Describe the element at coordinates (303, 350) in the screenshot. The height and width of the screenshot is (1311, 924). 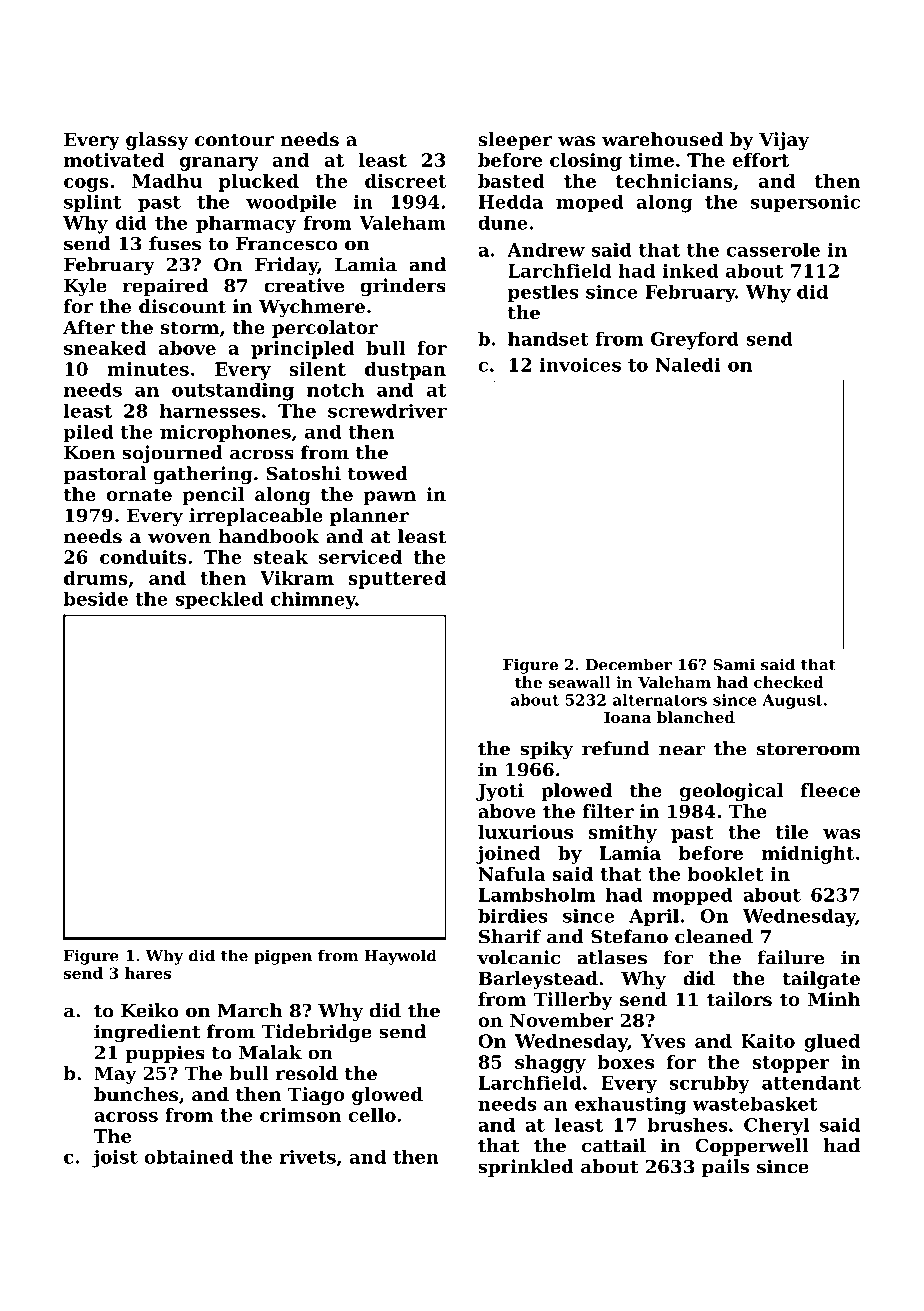
I see `principled` at that location.
